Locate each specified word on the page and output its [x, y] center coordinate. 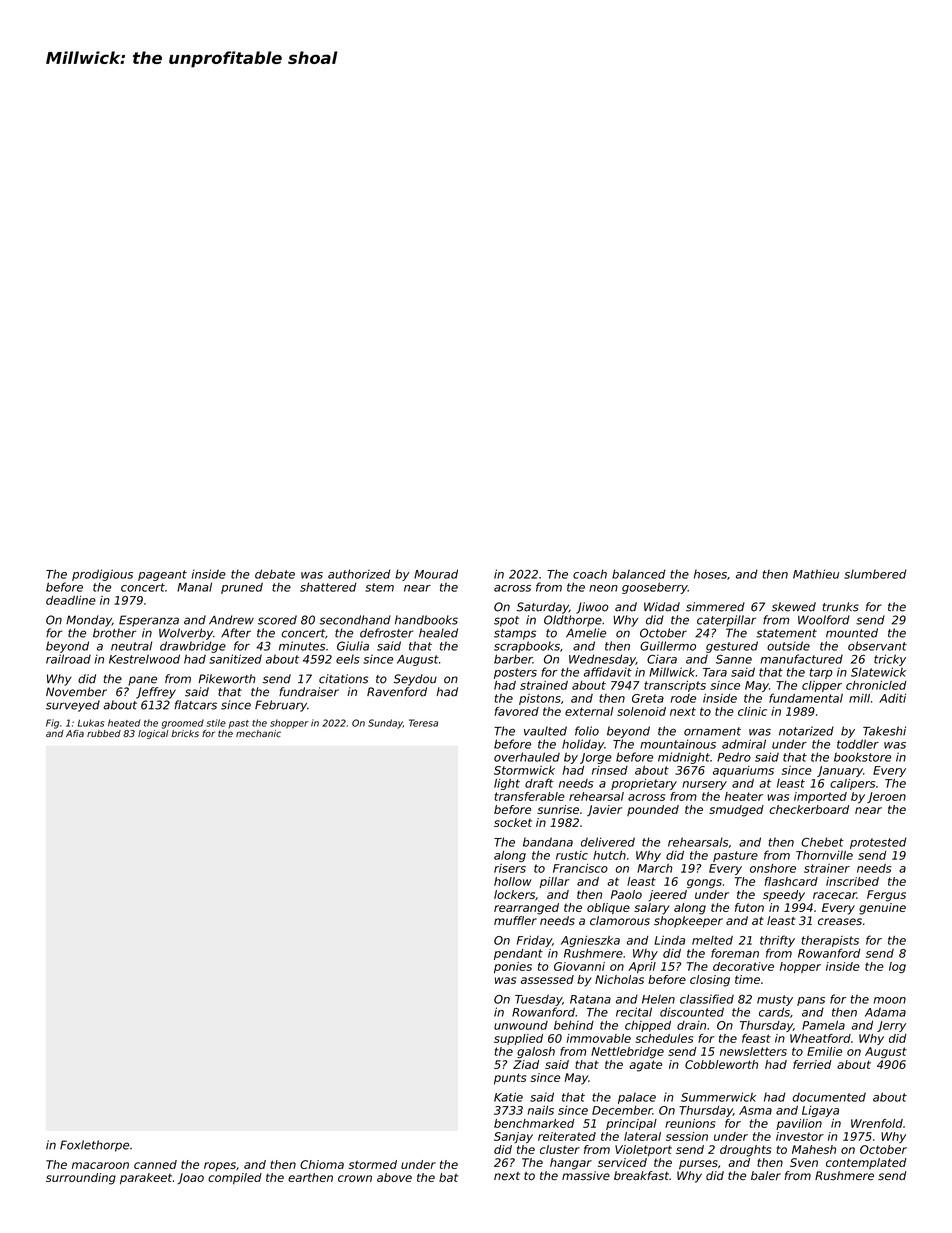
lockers [514, 894]
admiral [744, 744]
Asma [755, 1110]
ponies [513, 967]
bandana [548, 842]
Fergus [886, 896]
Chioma [322, 1164]
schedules [664, 1038]
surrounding [81, 1179]
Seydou [415, 680]
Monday [89, 621]
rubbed [104, 733]
